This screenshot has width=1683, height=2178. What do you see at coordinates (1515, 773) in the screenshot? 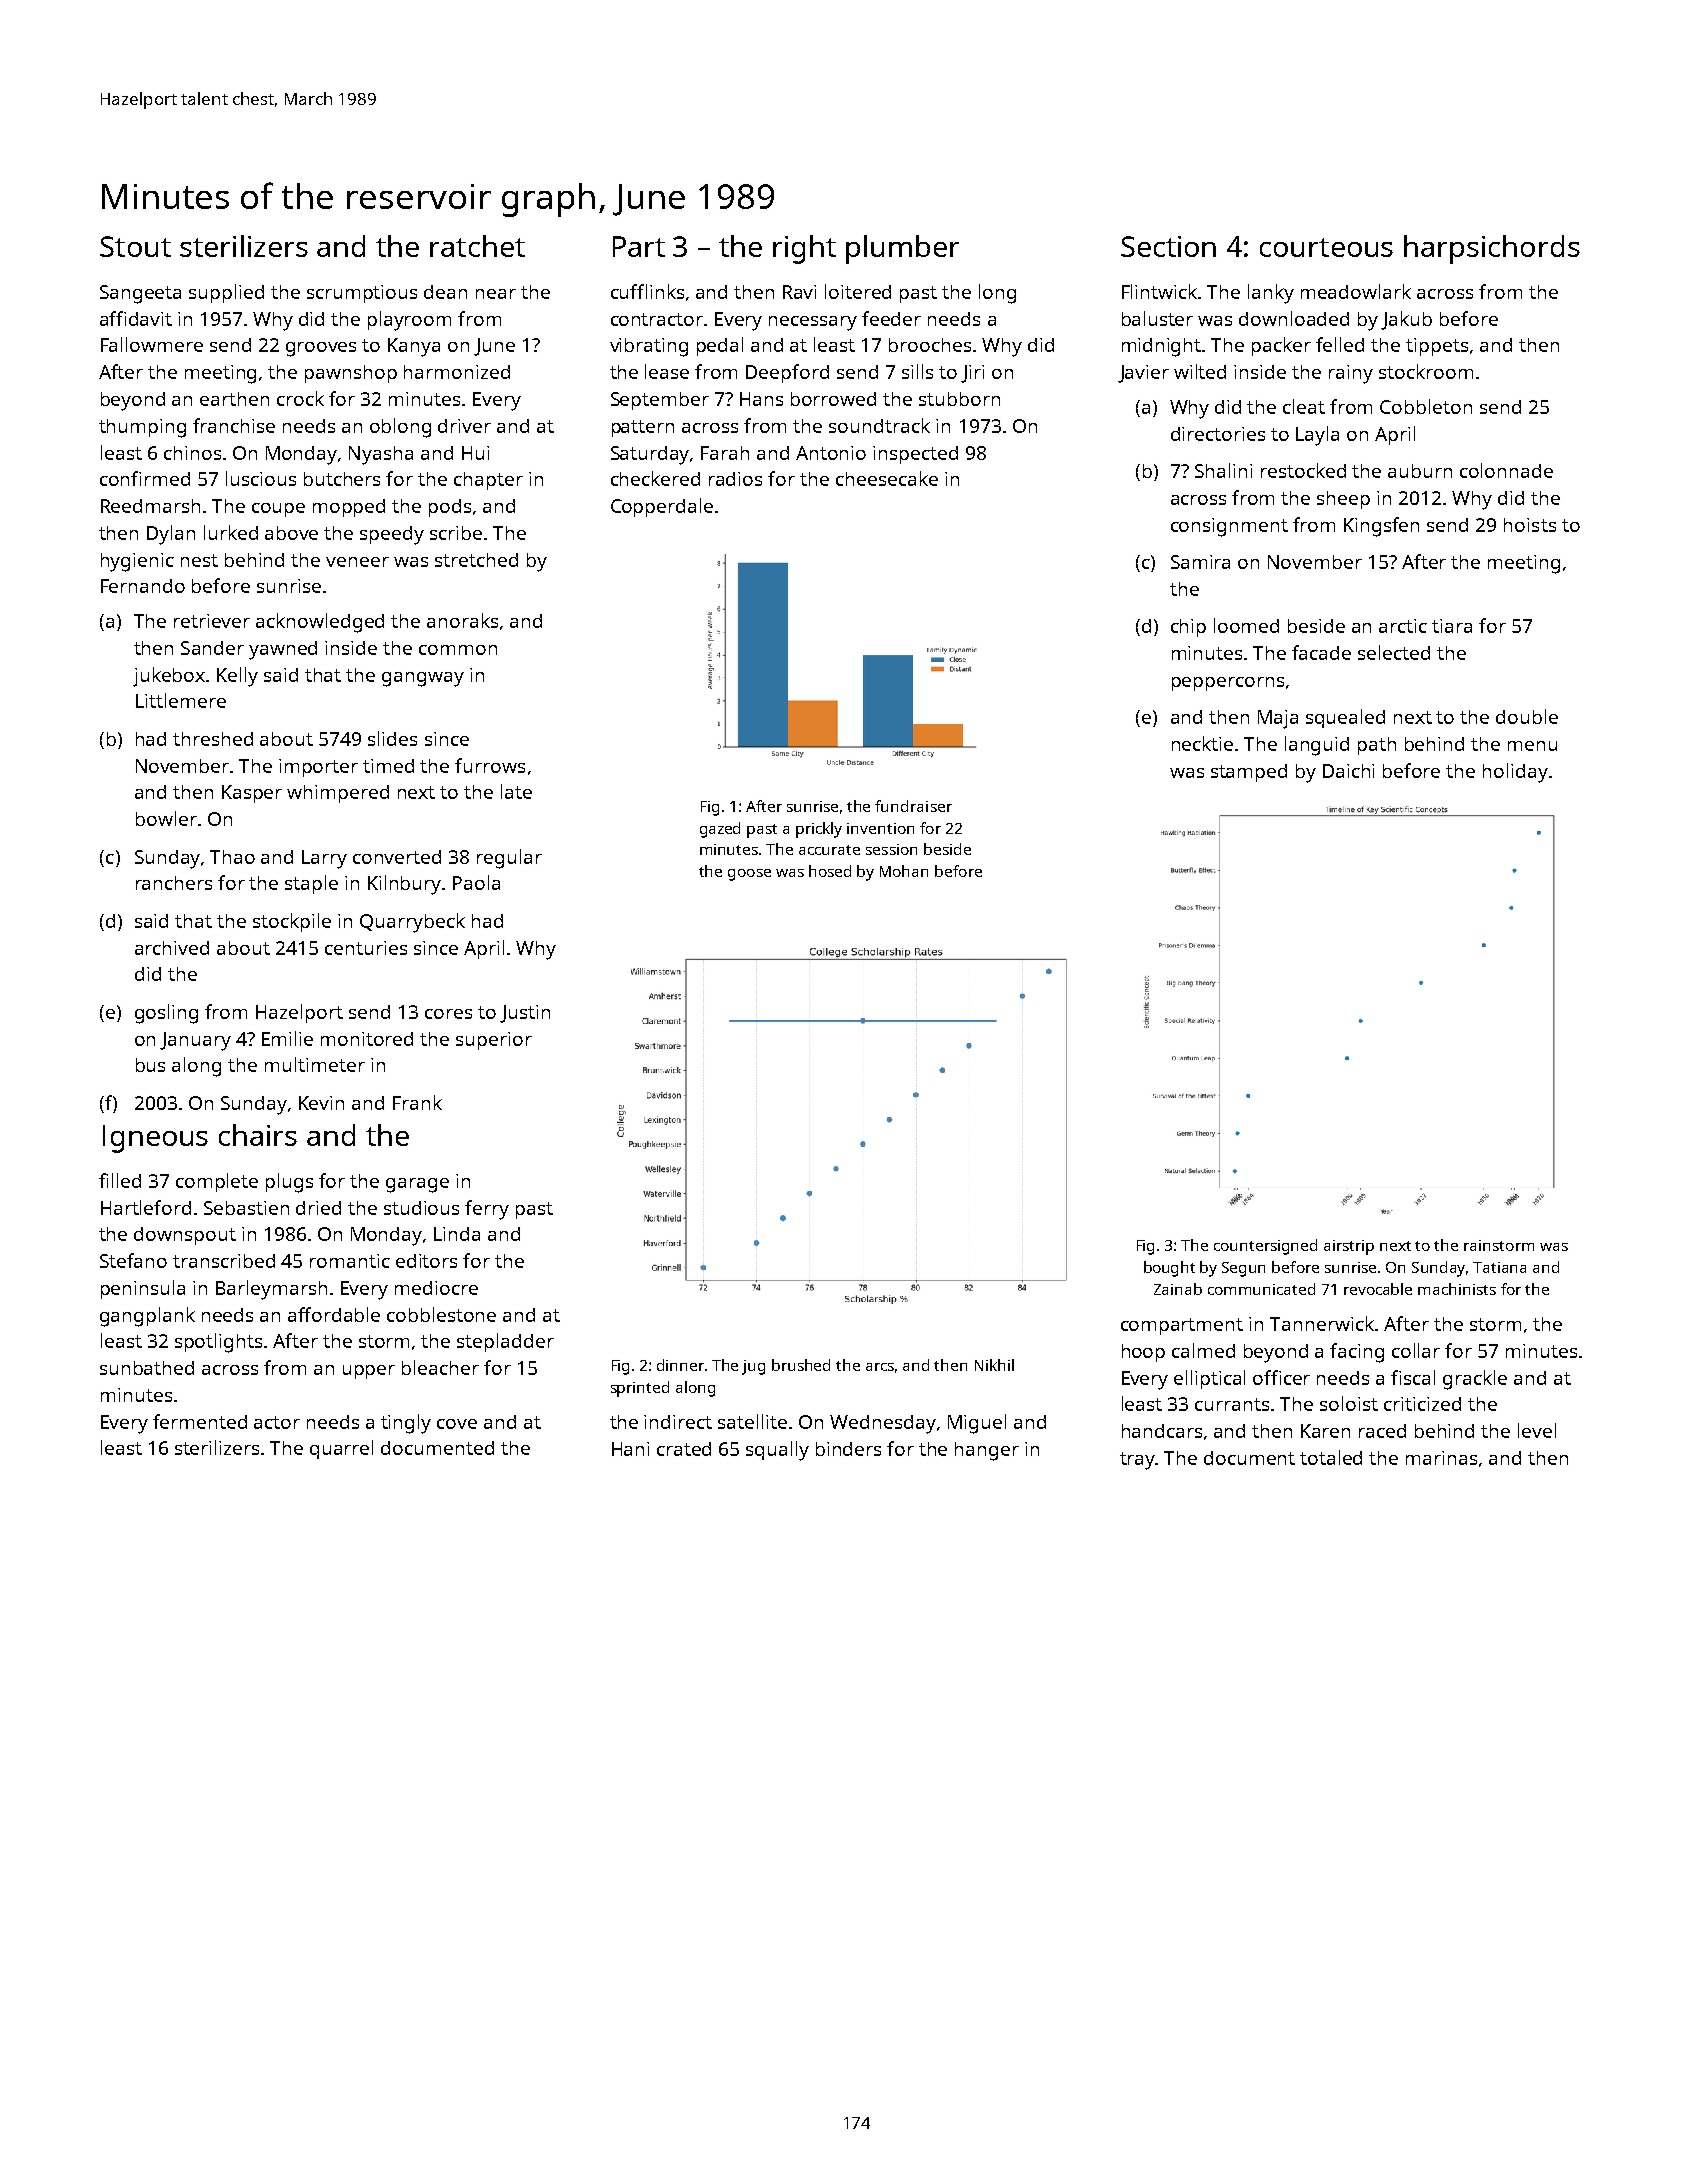
I see `holiday` at bounding box center [1515, 773].
